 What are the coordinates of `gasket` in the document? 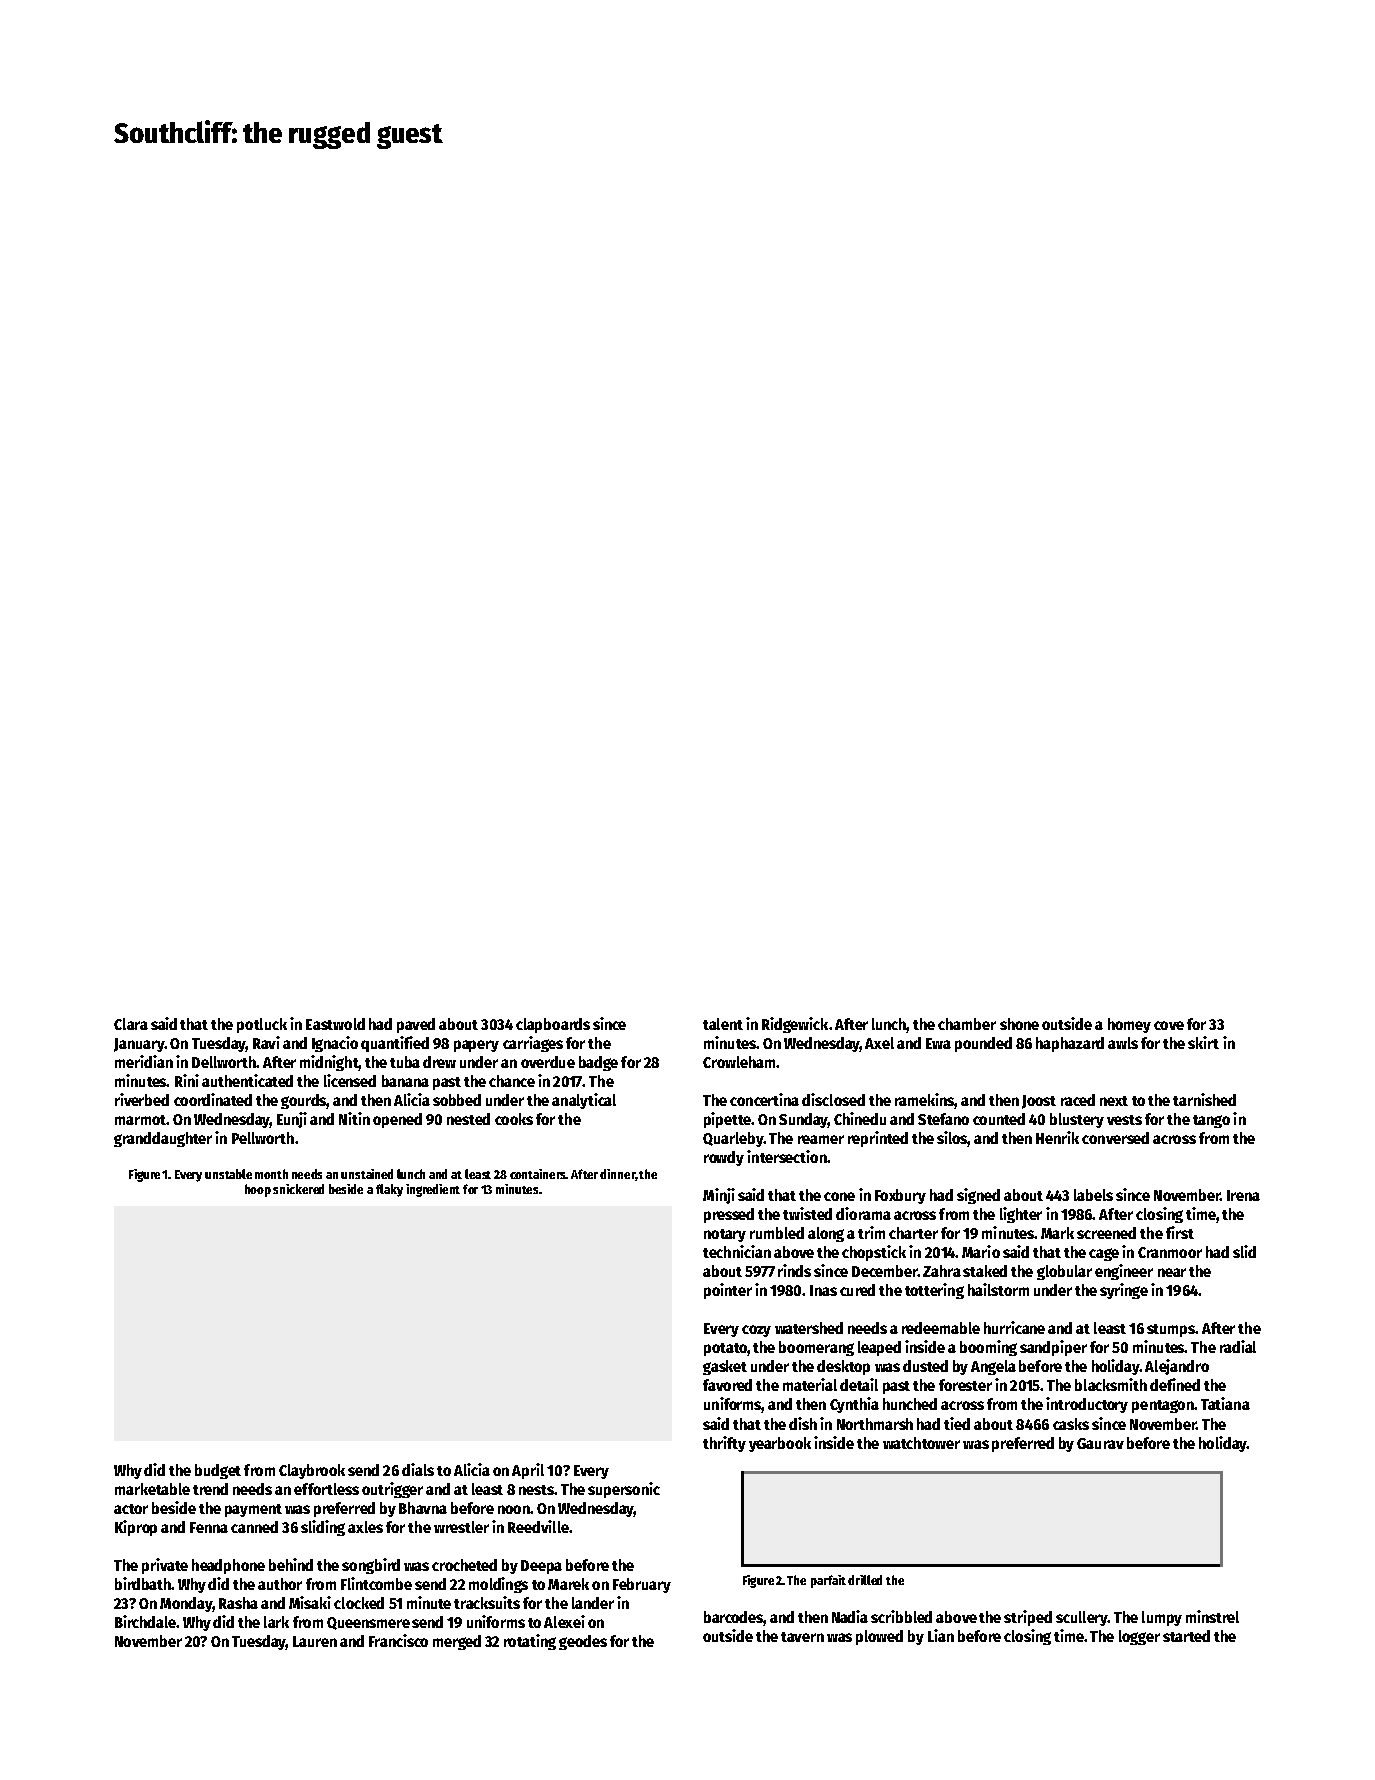 It's located at (725, 1367).
